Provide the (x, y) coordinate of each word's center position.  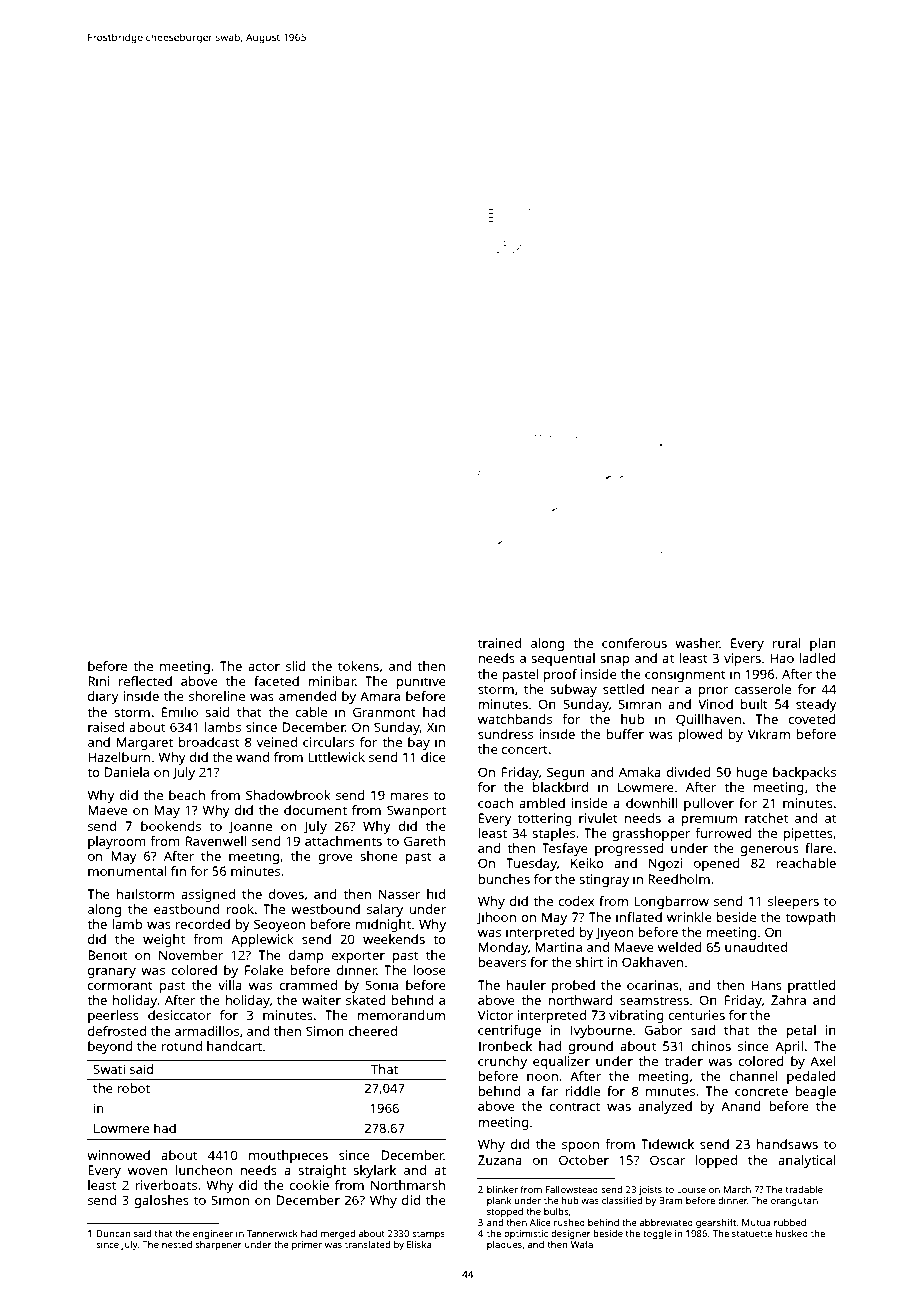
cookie (309, 1185)
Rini (99, 681)
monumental (127, 871)
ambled (542, 803)
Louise (691, 1189)
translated (367, 1244)
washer (697, 643)
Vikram (769, 734)
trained (499, 643)
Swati (109, 1069)
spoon (580, 1147)
